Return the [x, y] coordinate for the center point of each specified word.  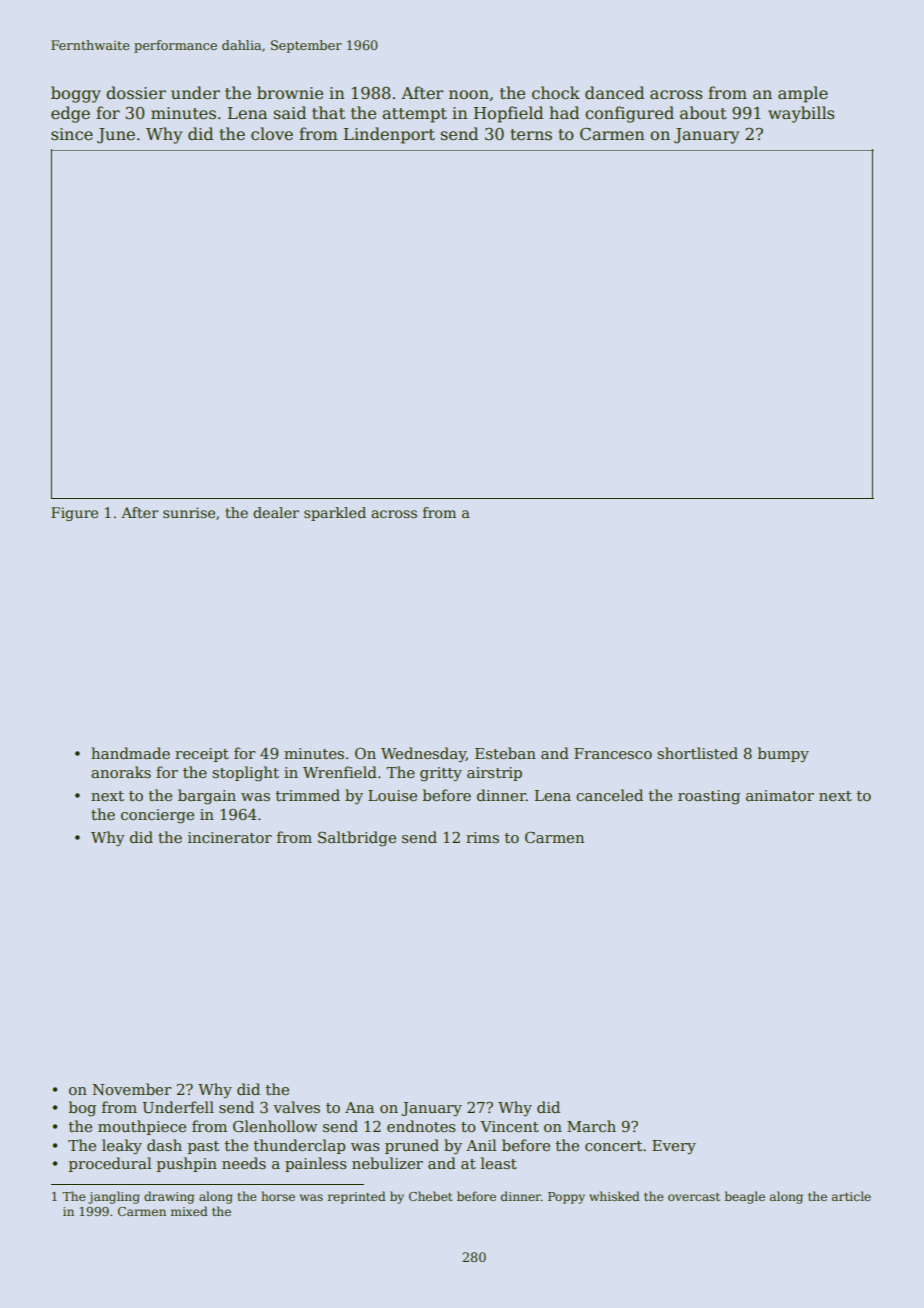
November [131, 1089]
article [851, 1196]
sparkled [335, 514]
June [116, 136]
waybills [801, 114]
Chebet [430, 1196]
